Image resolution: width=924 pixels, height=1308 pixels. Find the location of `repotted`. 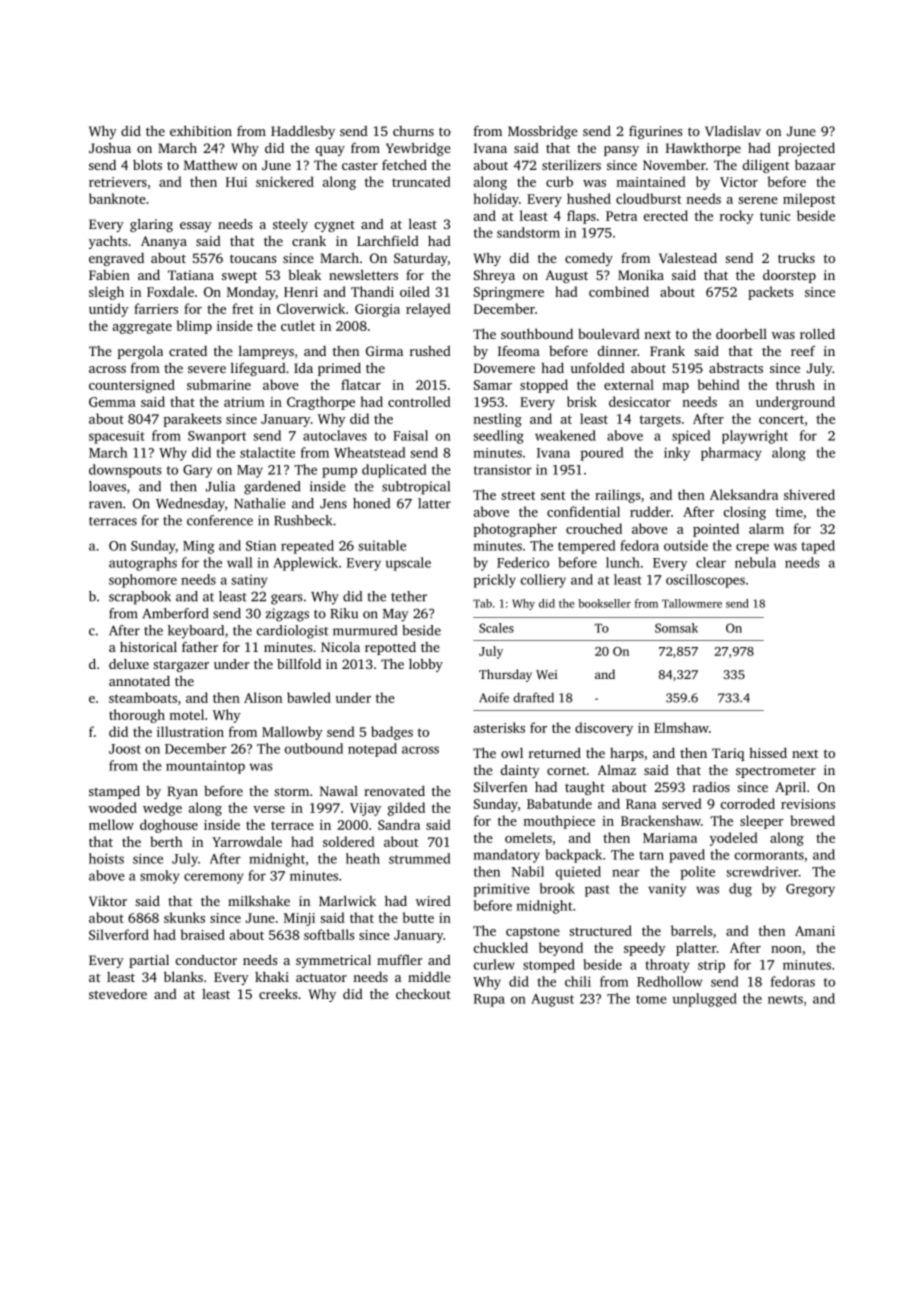

repotted is located at coordinates (390, 648).
